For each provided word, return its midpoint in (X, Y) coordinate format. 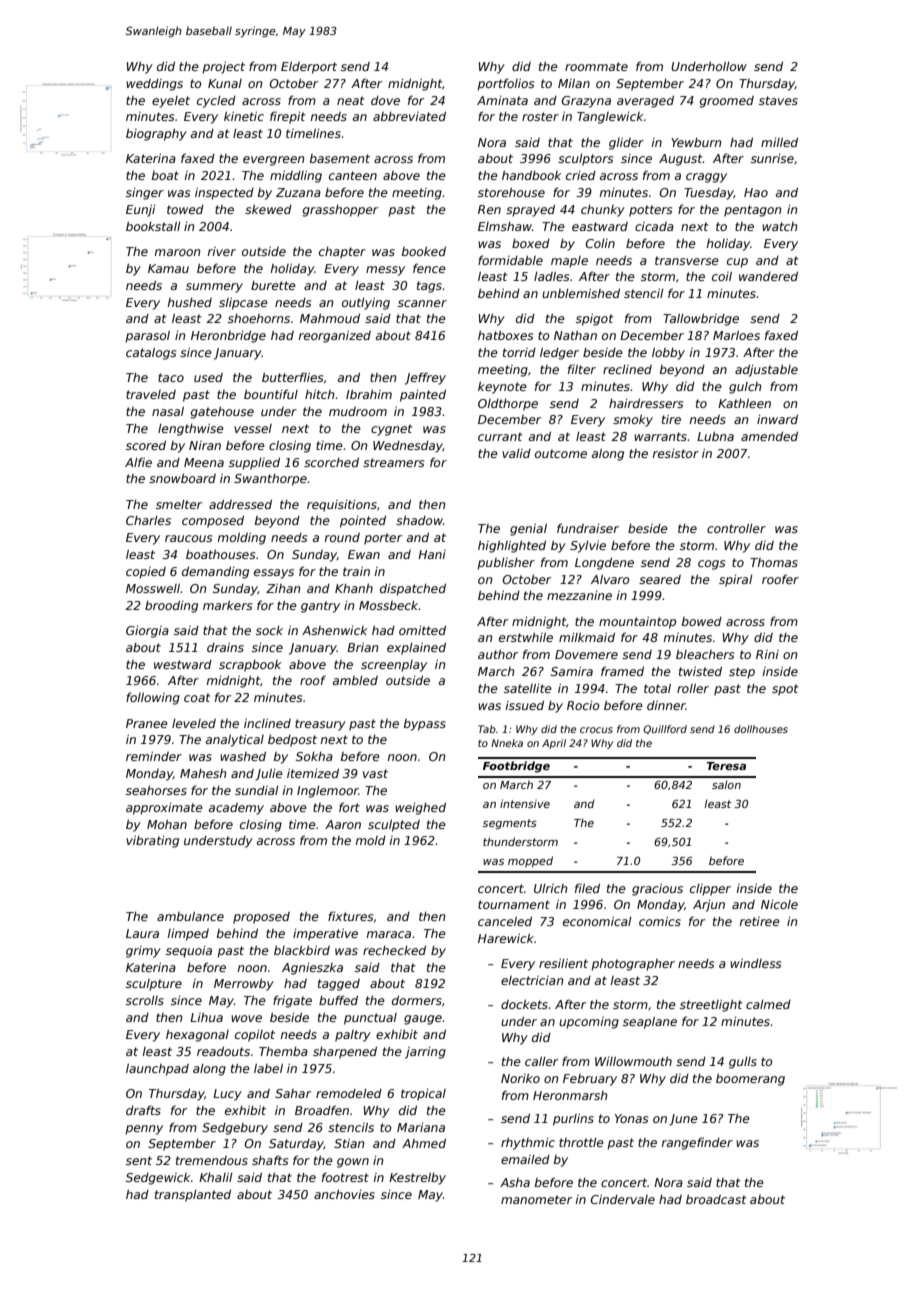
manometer (536, 1199)
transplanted (193, 1195)
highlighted (512, 546)
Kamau (168, 268)
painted (423, 395)
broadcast (716, 1199)
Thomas (774, 562)
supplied (254, 463)
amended (769, 436)
